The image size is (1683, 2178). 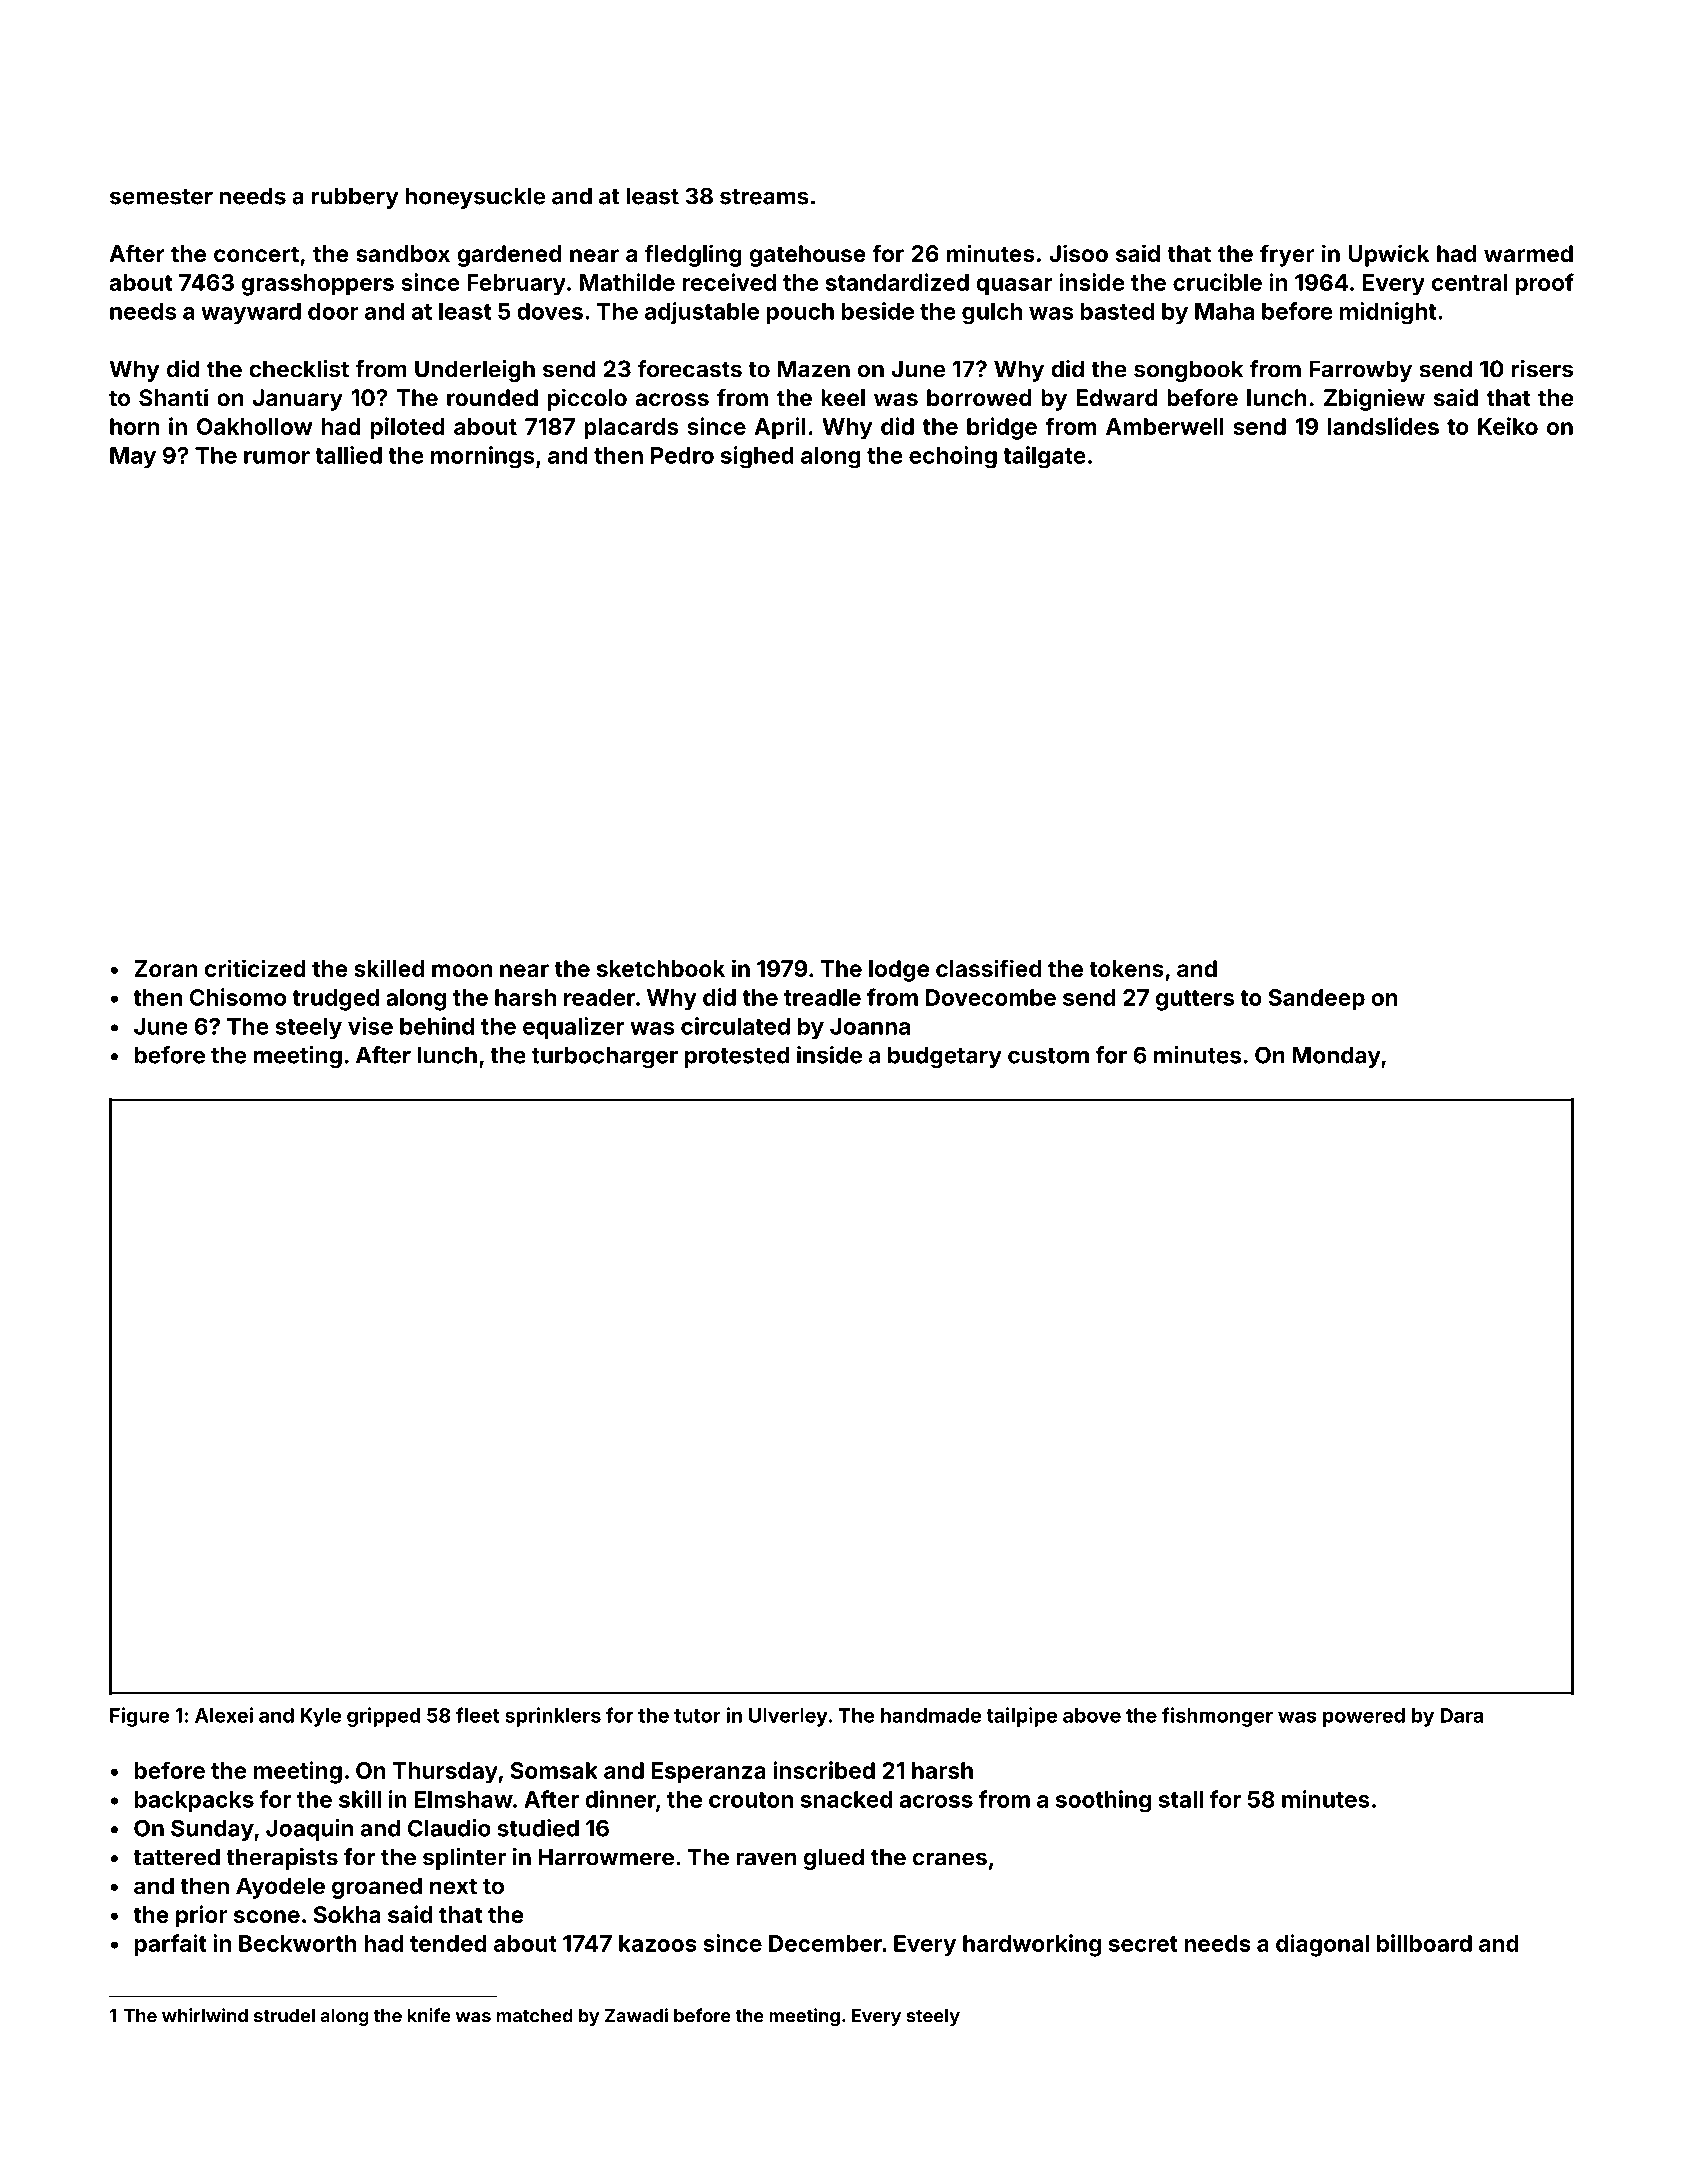 What do you see at coordinates (238, 997) in the screenshot?
I see `Chisomo` at bounding box center [238, 997].
